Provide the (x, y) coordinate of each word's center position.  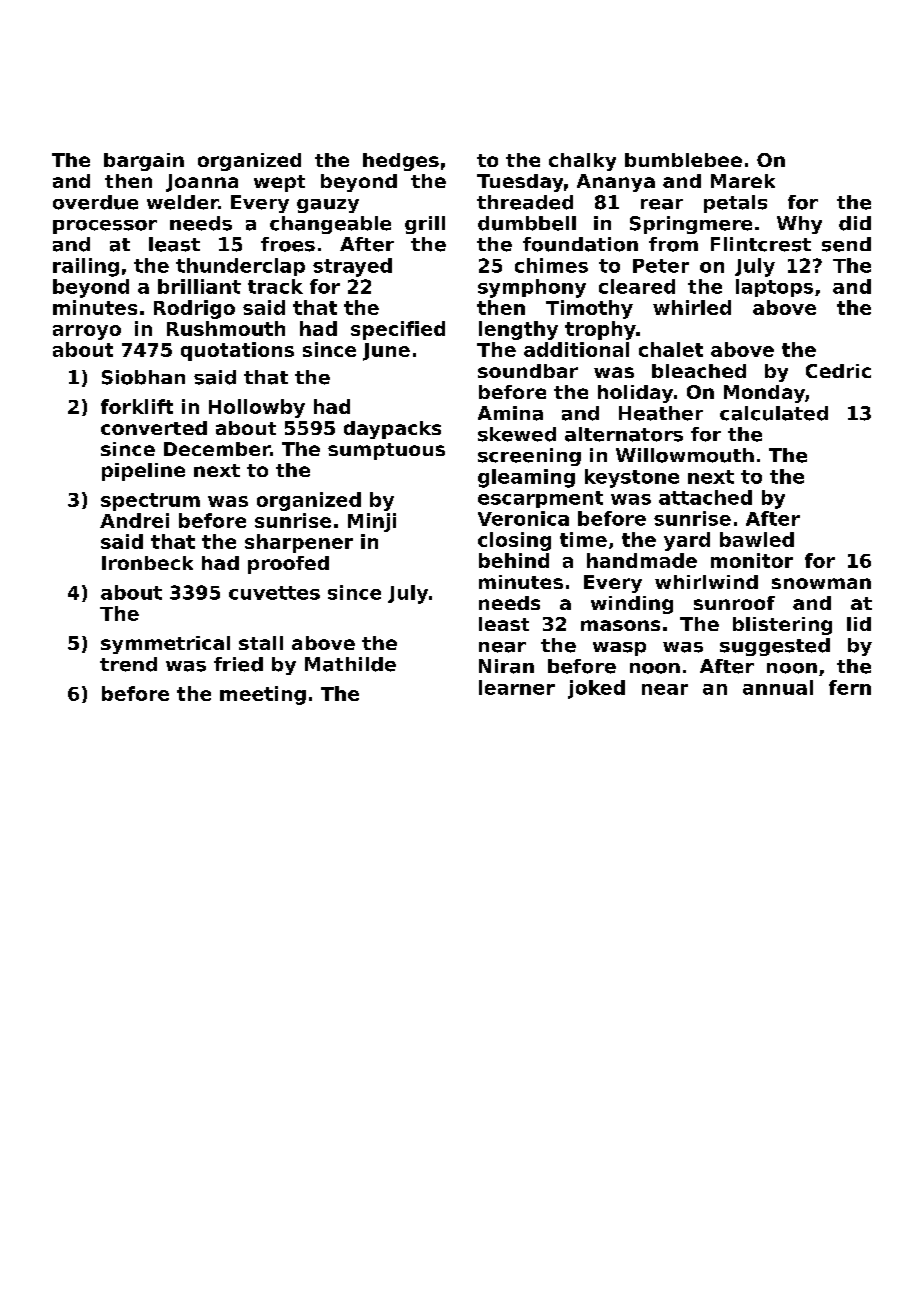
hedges (401, 162)
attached (705, 497)
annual (778, 687)
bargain (144, 162)
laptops (774, 288)
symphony (532, 288)
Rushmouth (226, 328)
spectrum (150, 502)
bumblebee (683, 160)
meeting (263, 695)
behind (514, 560)
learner (517, 687)
